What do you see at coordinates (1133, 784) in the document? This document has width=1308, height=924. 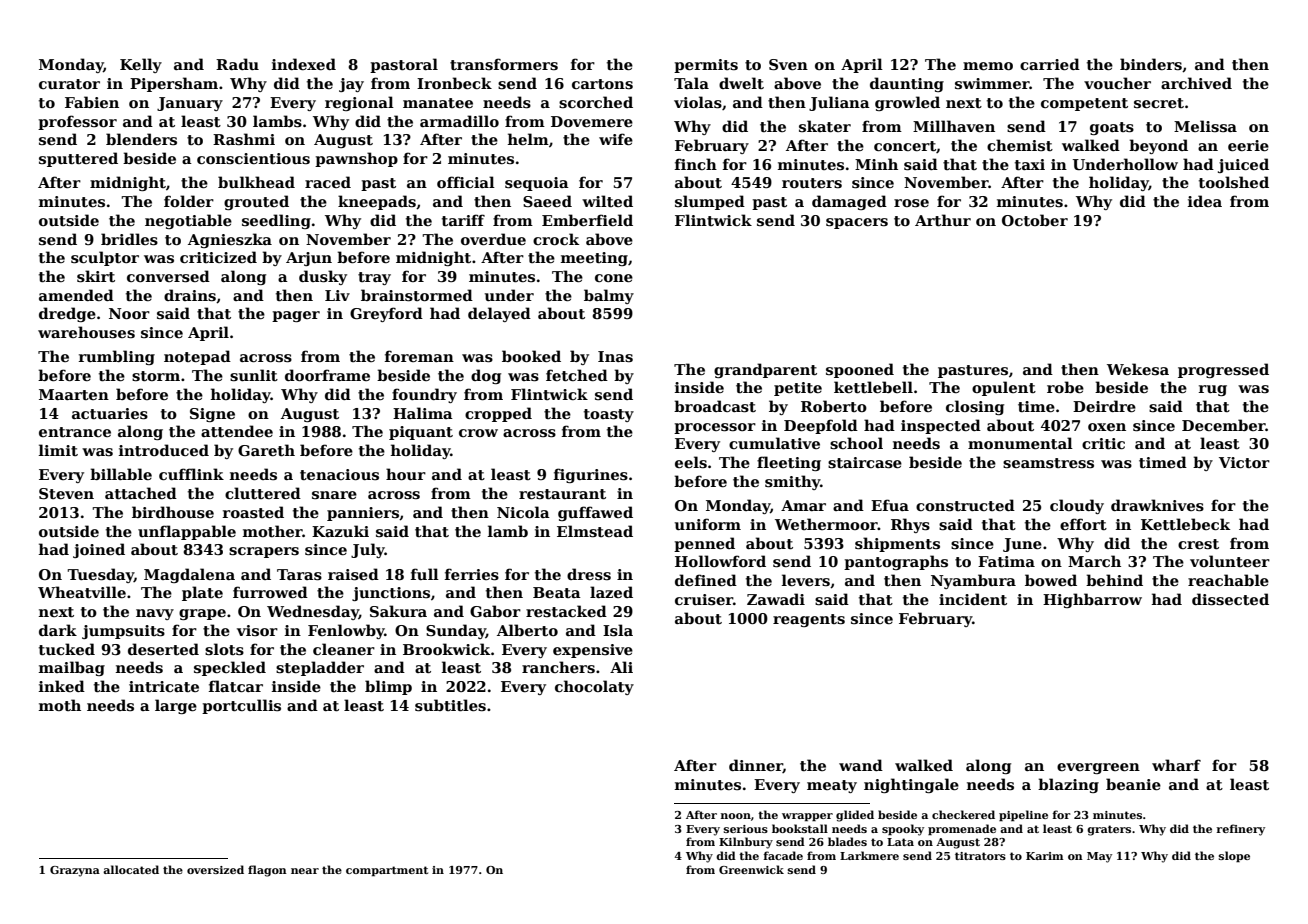 I see `beanie` at bounding box center [1133, 784].
